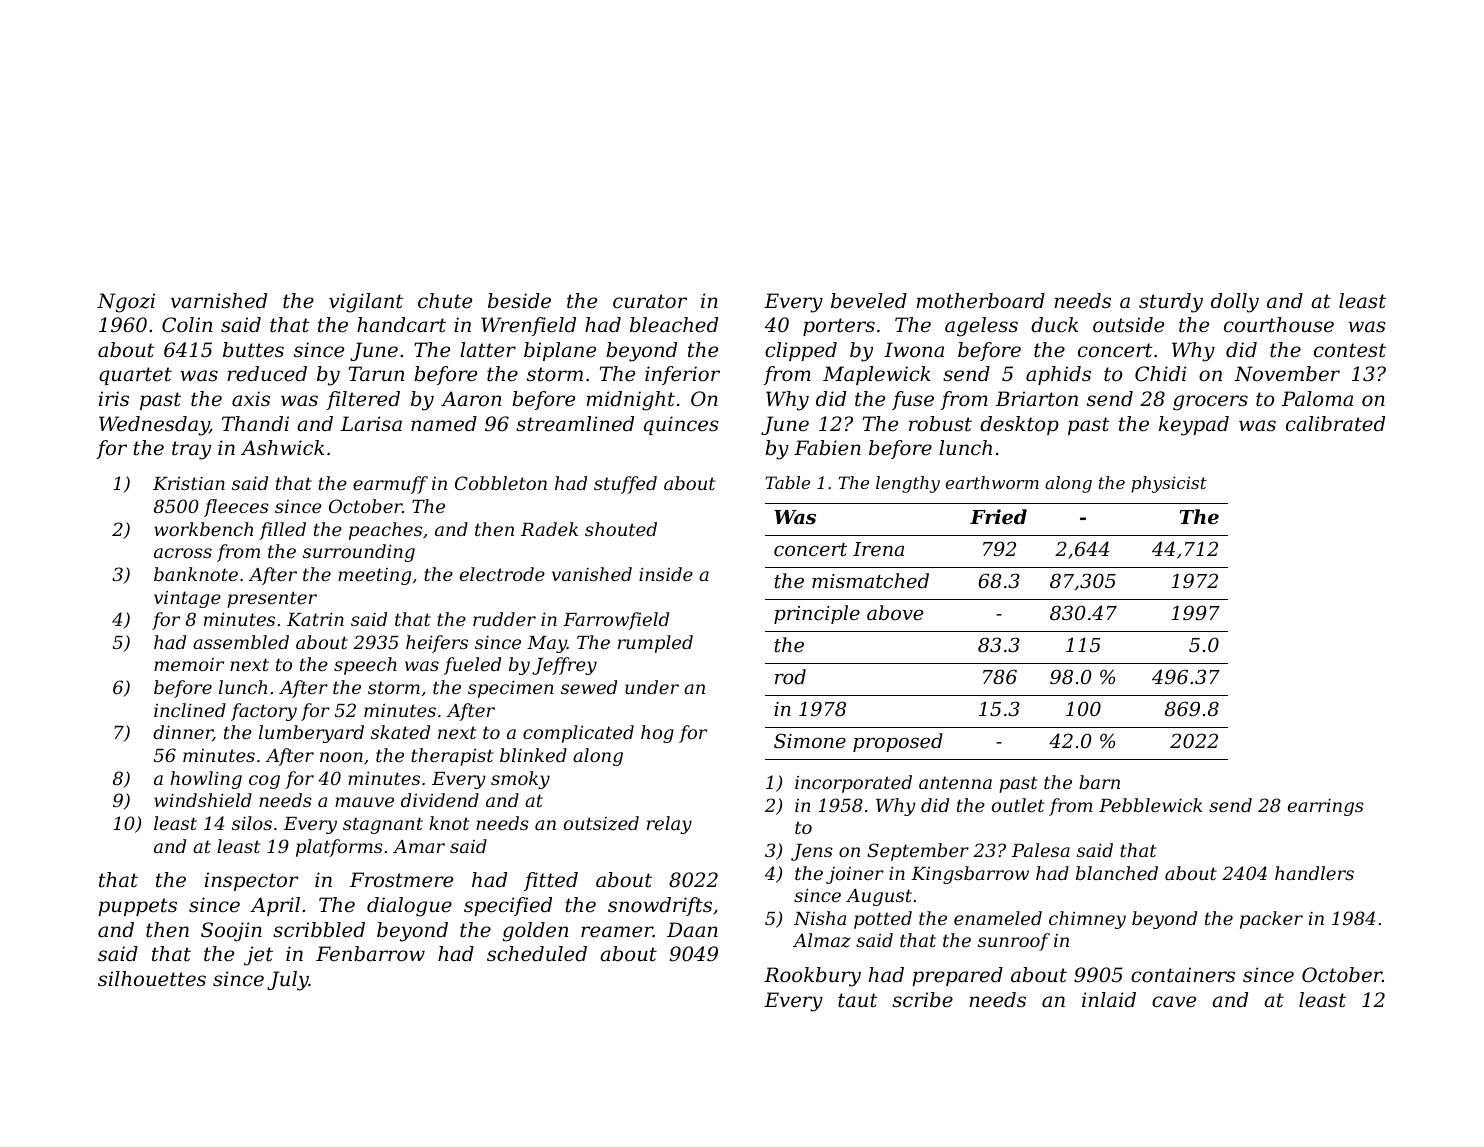 This page has height=1147, width=1484. What do you see at coordinates (1326, 807) in the page?
I see `earrings` at bounding box center [1326, 807].
